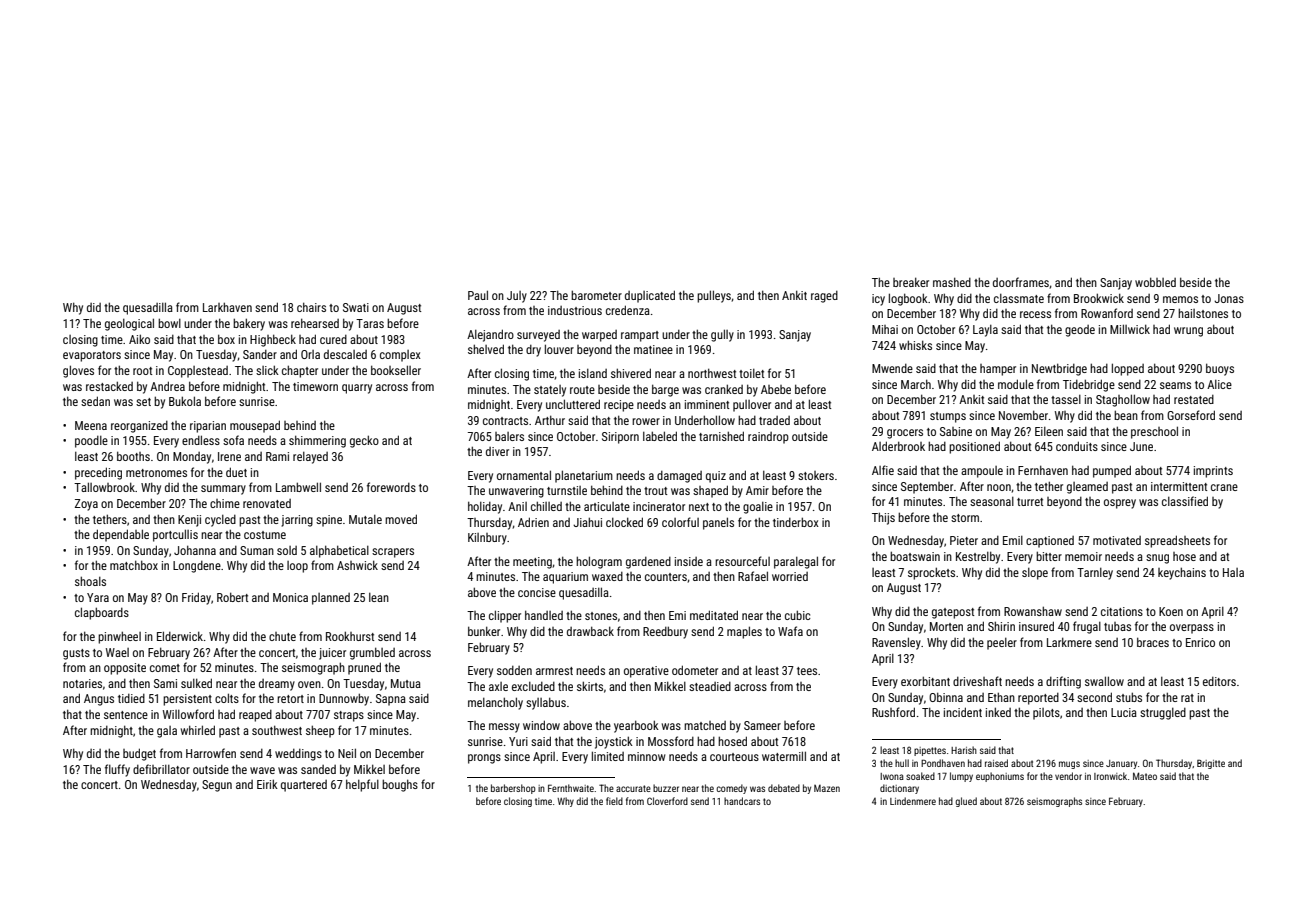 This screenshot has height=924, width=1308. I want to click on Neil, so click(347, 753).
